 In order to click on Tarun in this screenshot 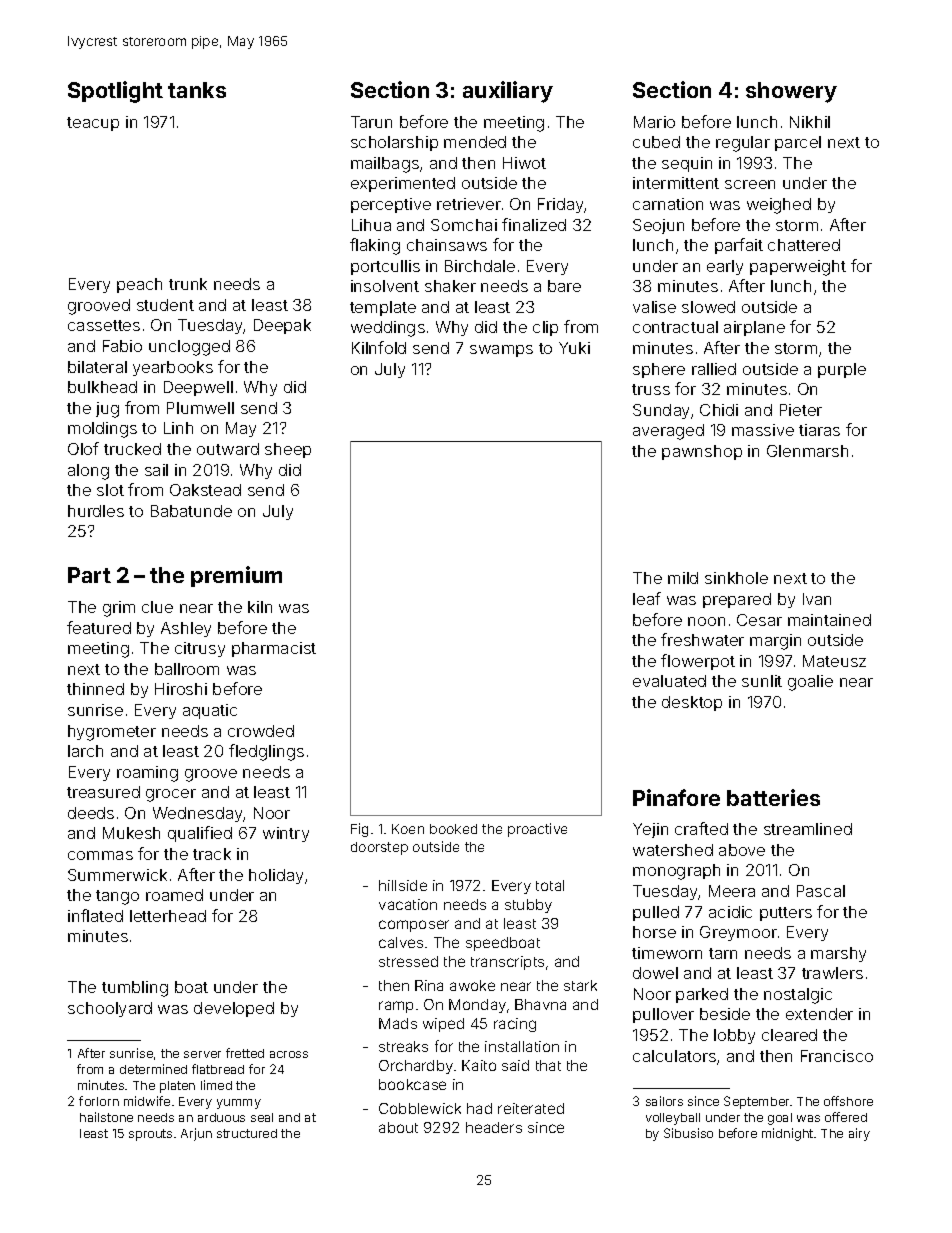, I will do `click(371, 122)`.
